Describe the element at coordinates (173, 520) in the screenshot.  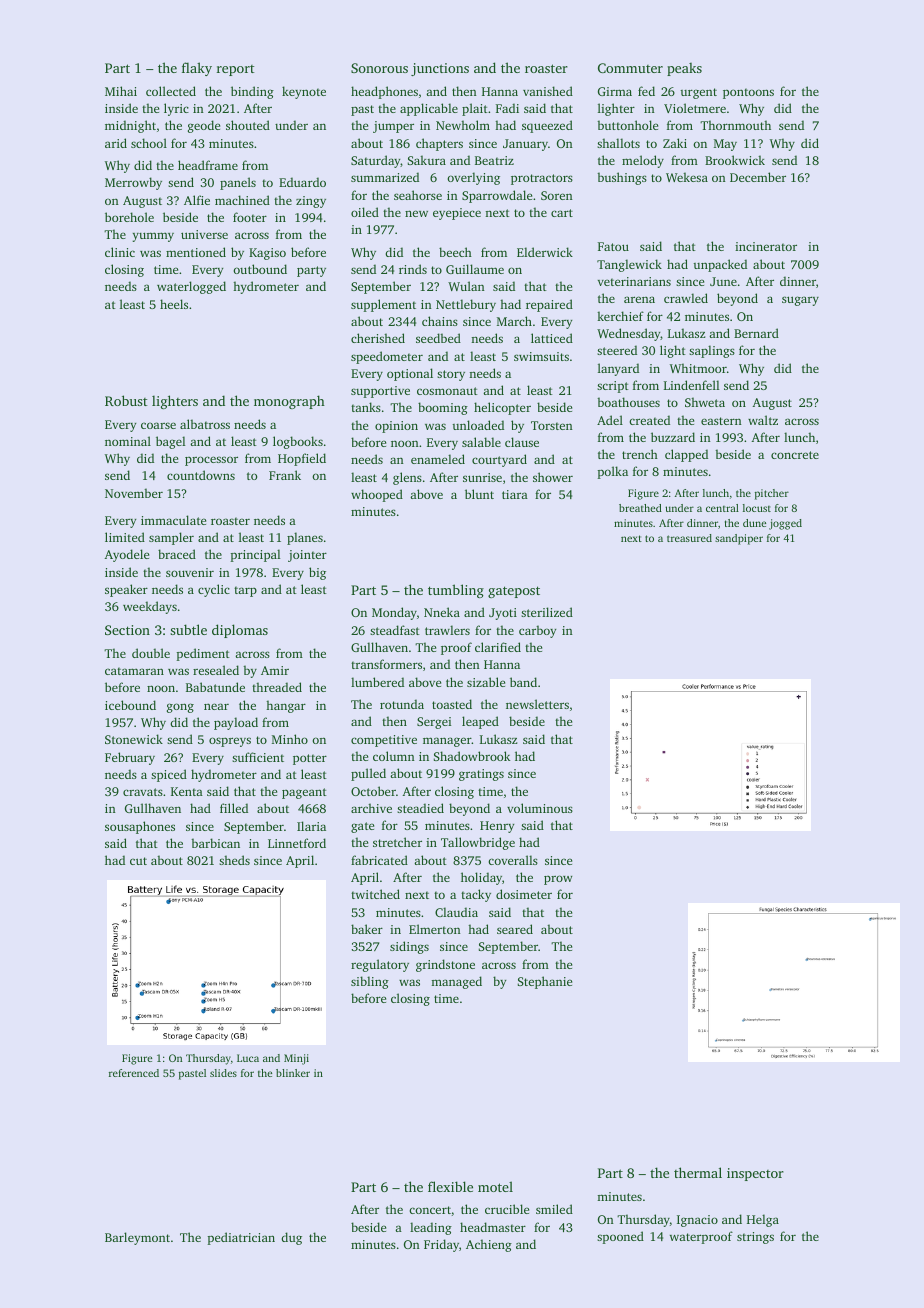
I see `immaculate` at that location.
